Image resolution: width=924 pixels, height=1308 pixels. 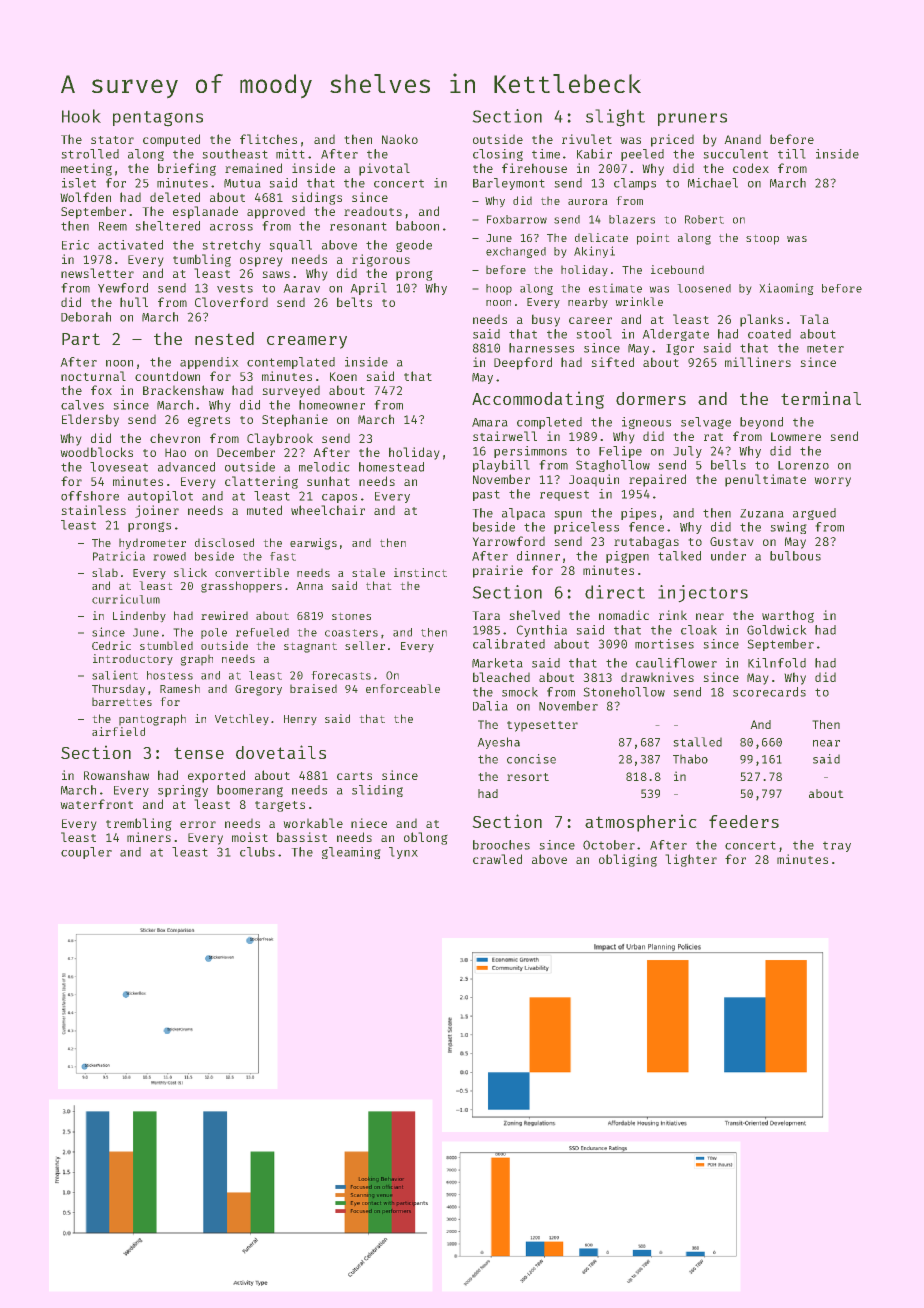 I want to click on nocturnal, so click(x=93, y=376).
